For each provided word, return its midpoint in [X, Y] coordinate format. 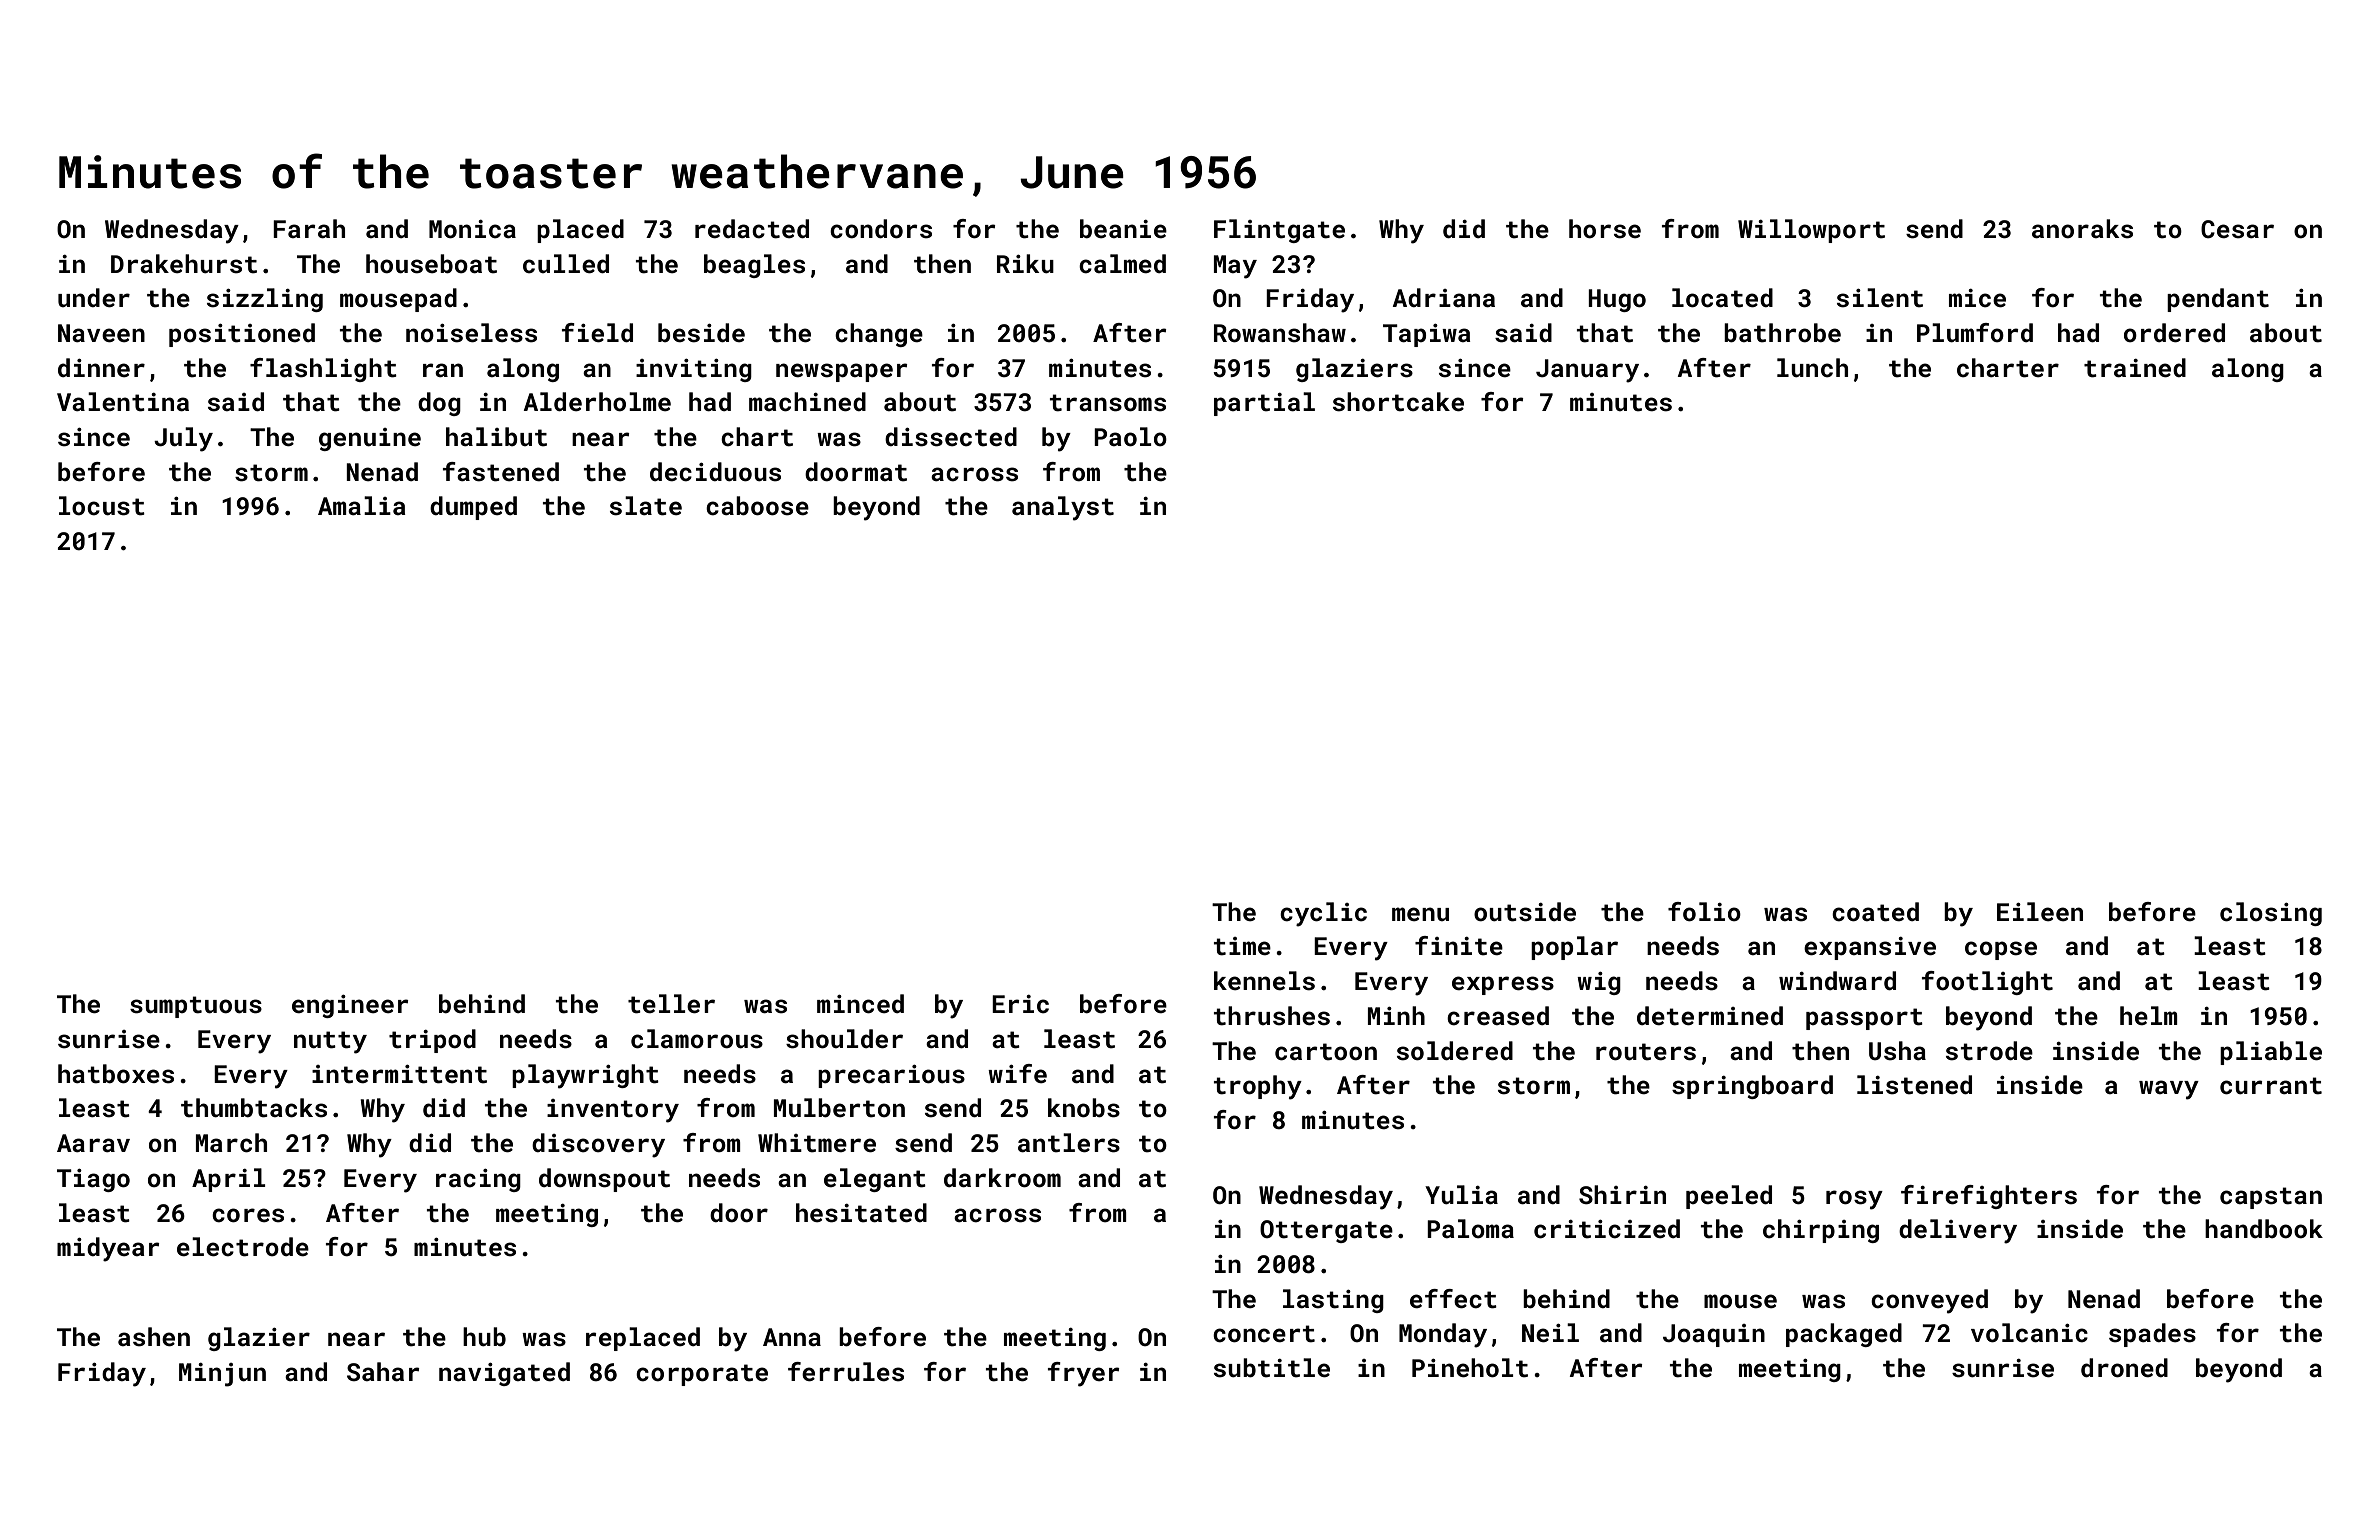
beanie [1123, 228]
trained [2135, 368]
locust [102, 506]
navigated [504, 1374]
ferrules [846, 1372]
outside [1525, 912]
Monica [472, 229]
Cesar [2237, 229]
